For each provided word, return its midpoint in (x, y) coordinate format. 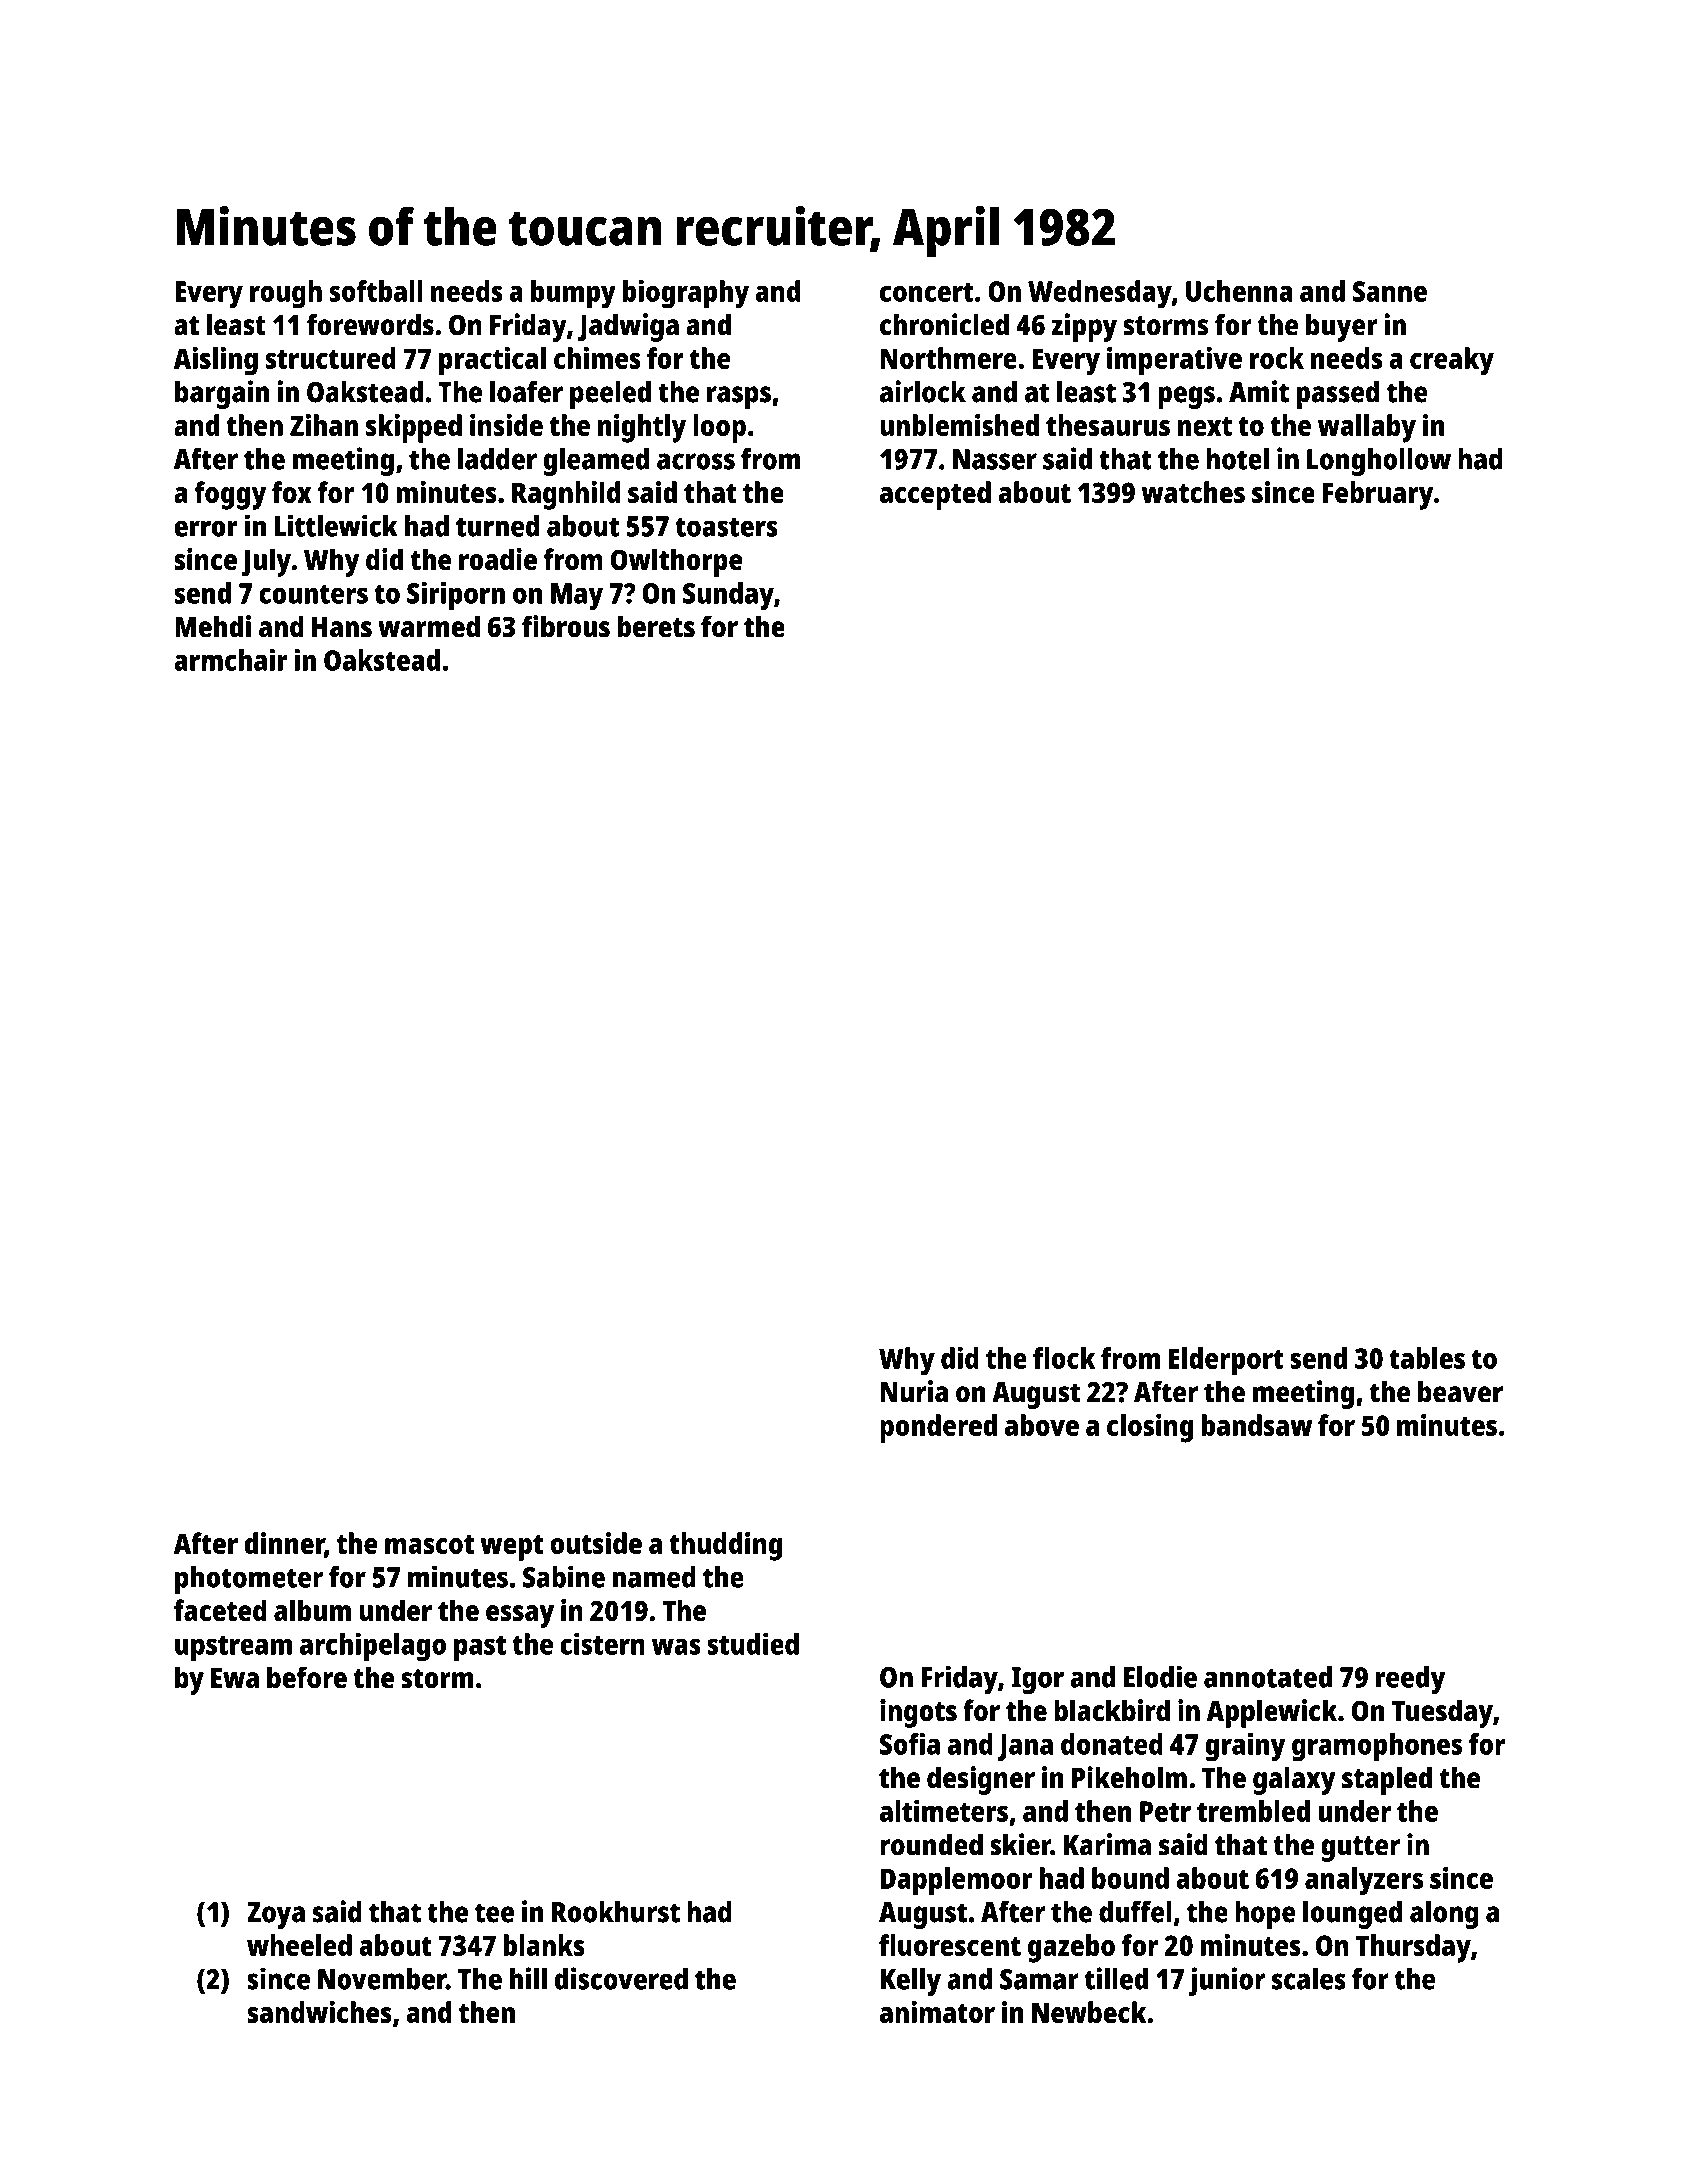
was (676, 1646)
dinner (285, 1544)
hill (528, 1978)
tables (1427, 1358)
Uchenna (1239, 291)
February (1378, 495)
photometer (249, 1580)
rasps (739, 397)
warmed (429, 626)
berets (656, 626)
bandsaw (1257, 1425)
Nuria (914, 1391)
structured (330, 358)
